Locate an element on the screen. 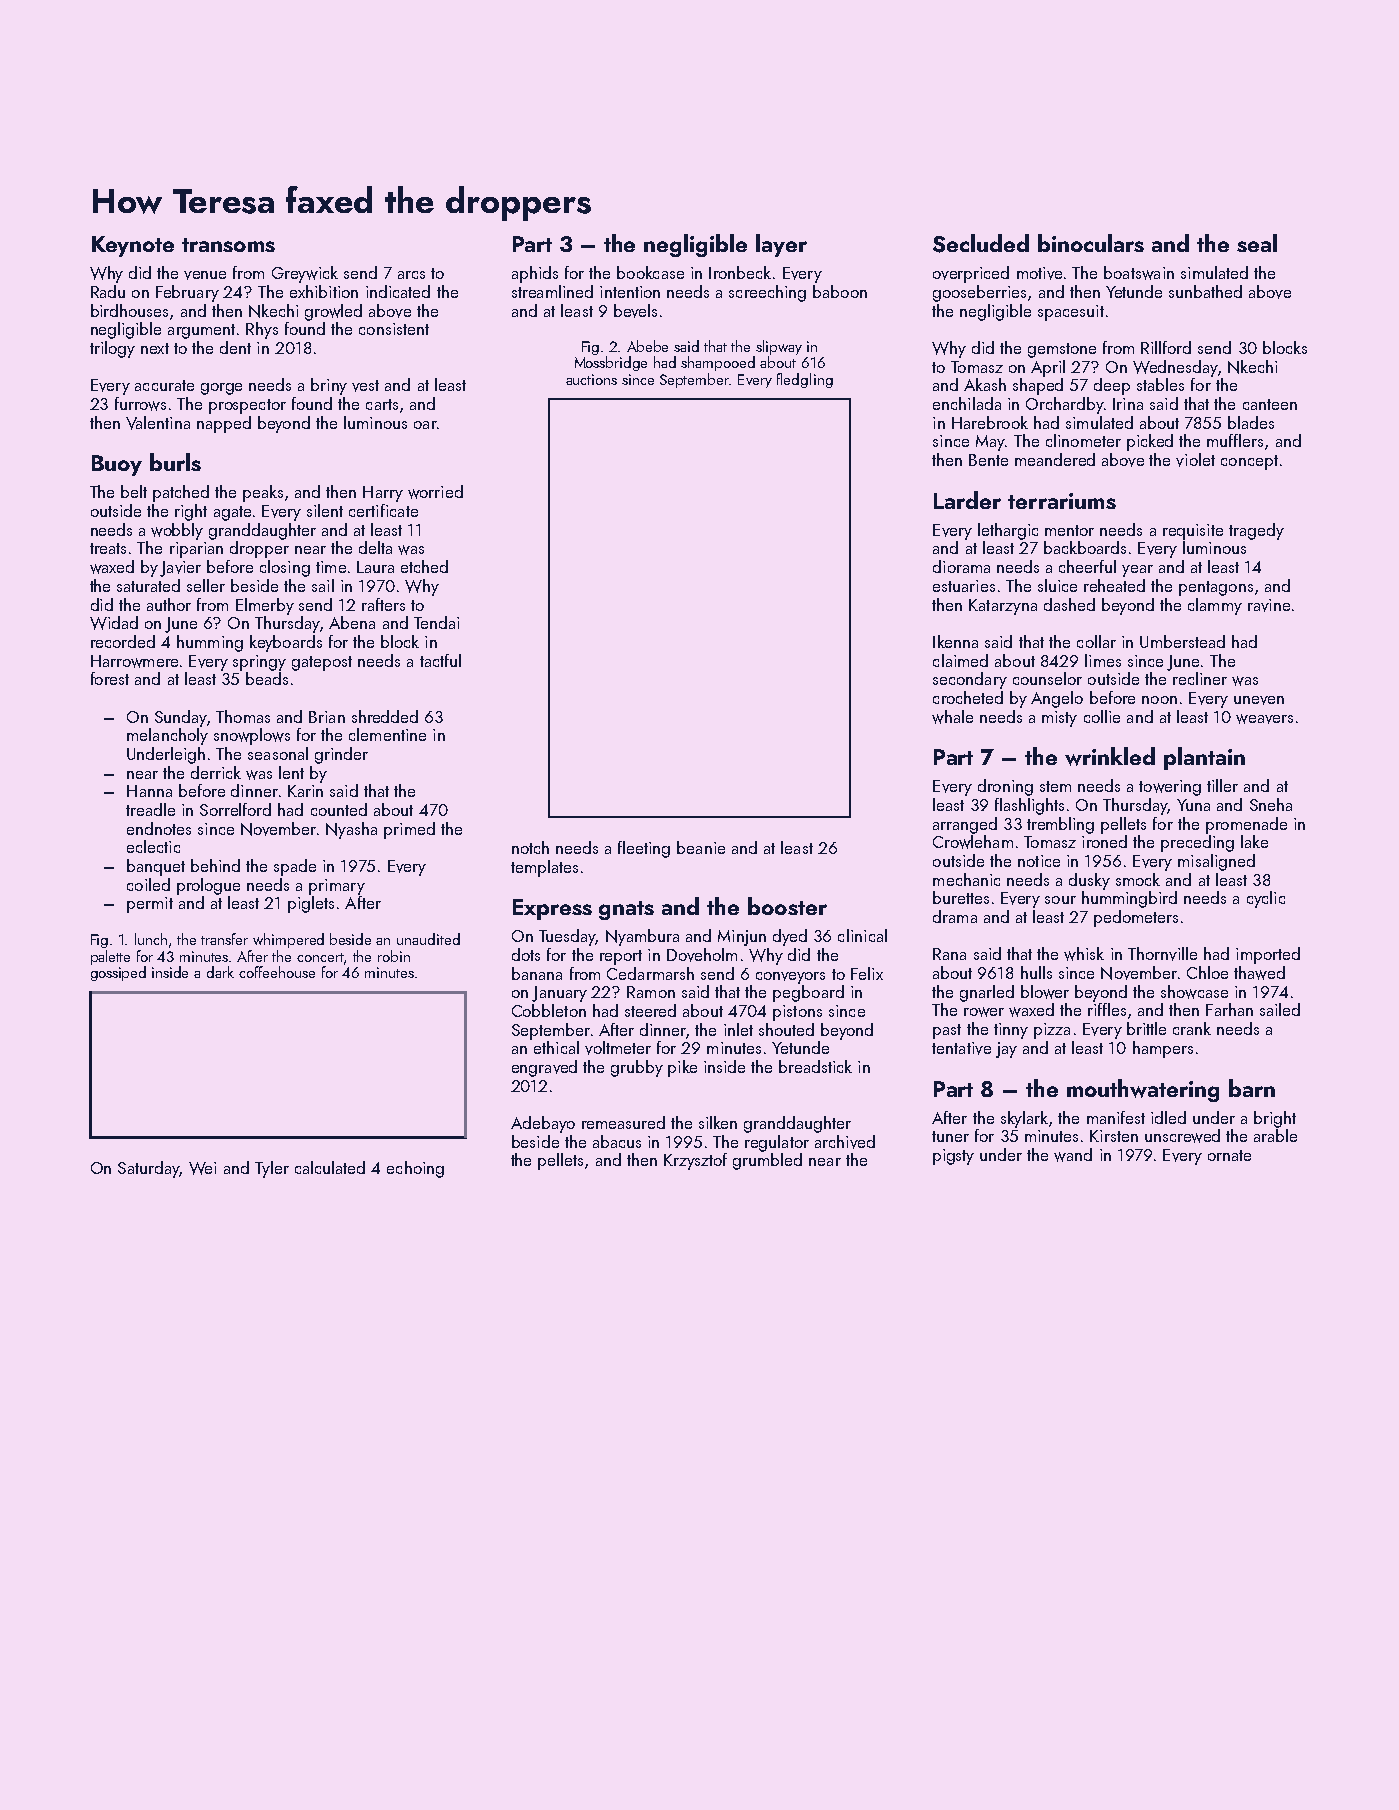  seal is located at coordinates (1257, 243).
